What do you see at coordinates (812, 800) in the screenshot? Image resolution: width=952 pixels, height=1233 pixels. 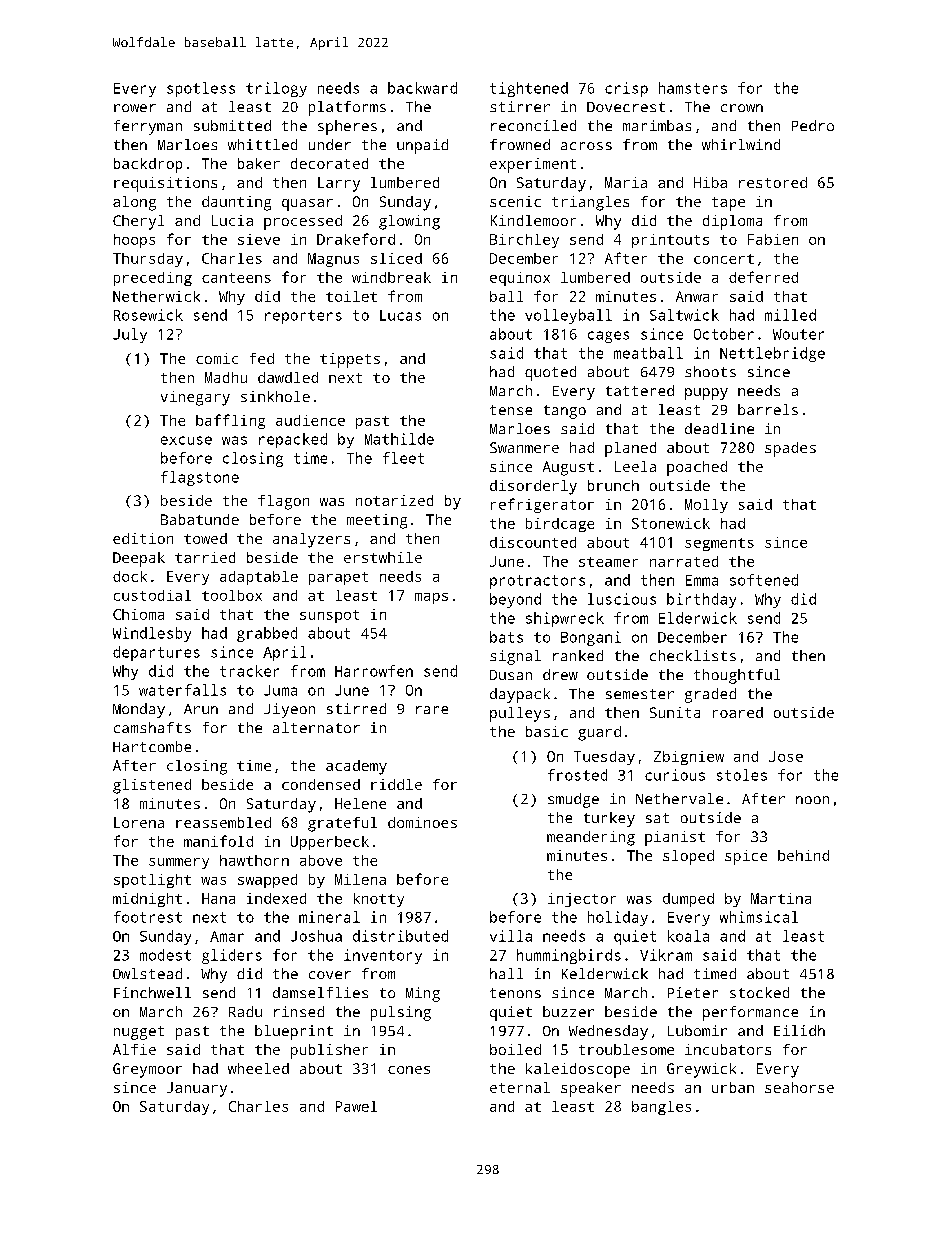 I see `noon` at bounding box center [812, 800].
